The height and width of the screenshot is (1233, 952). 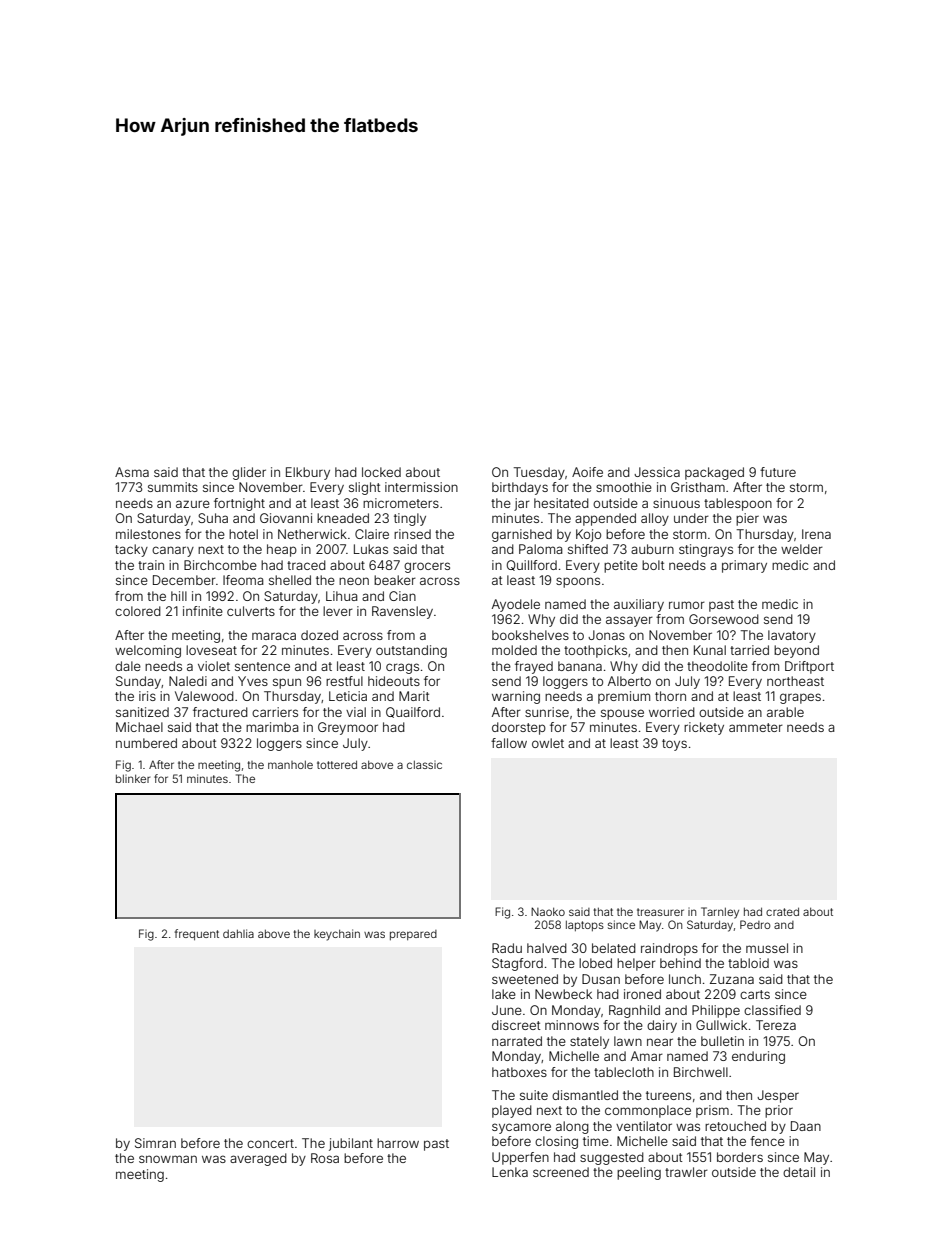 I want to click on blinker, so click(x=133, y=779).
